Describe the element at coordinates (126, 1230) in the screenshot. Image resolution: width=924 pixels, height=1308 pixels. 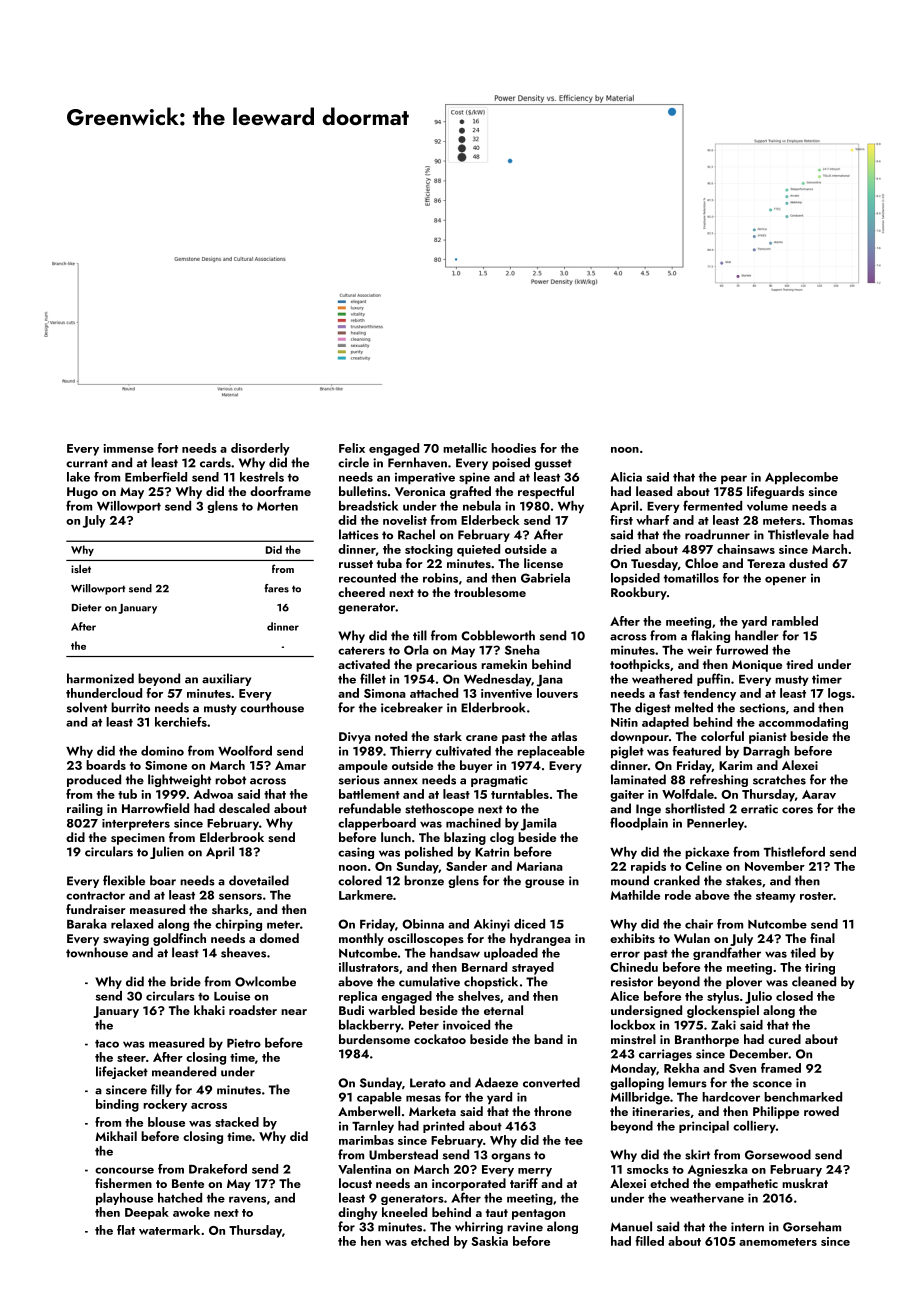
I see `flat` at that location.
